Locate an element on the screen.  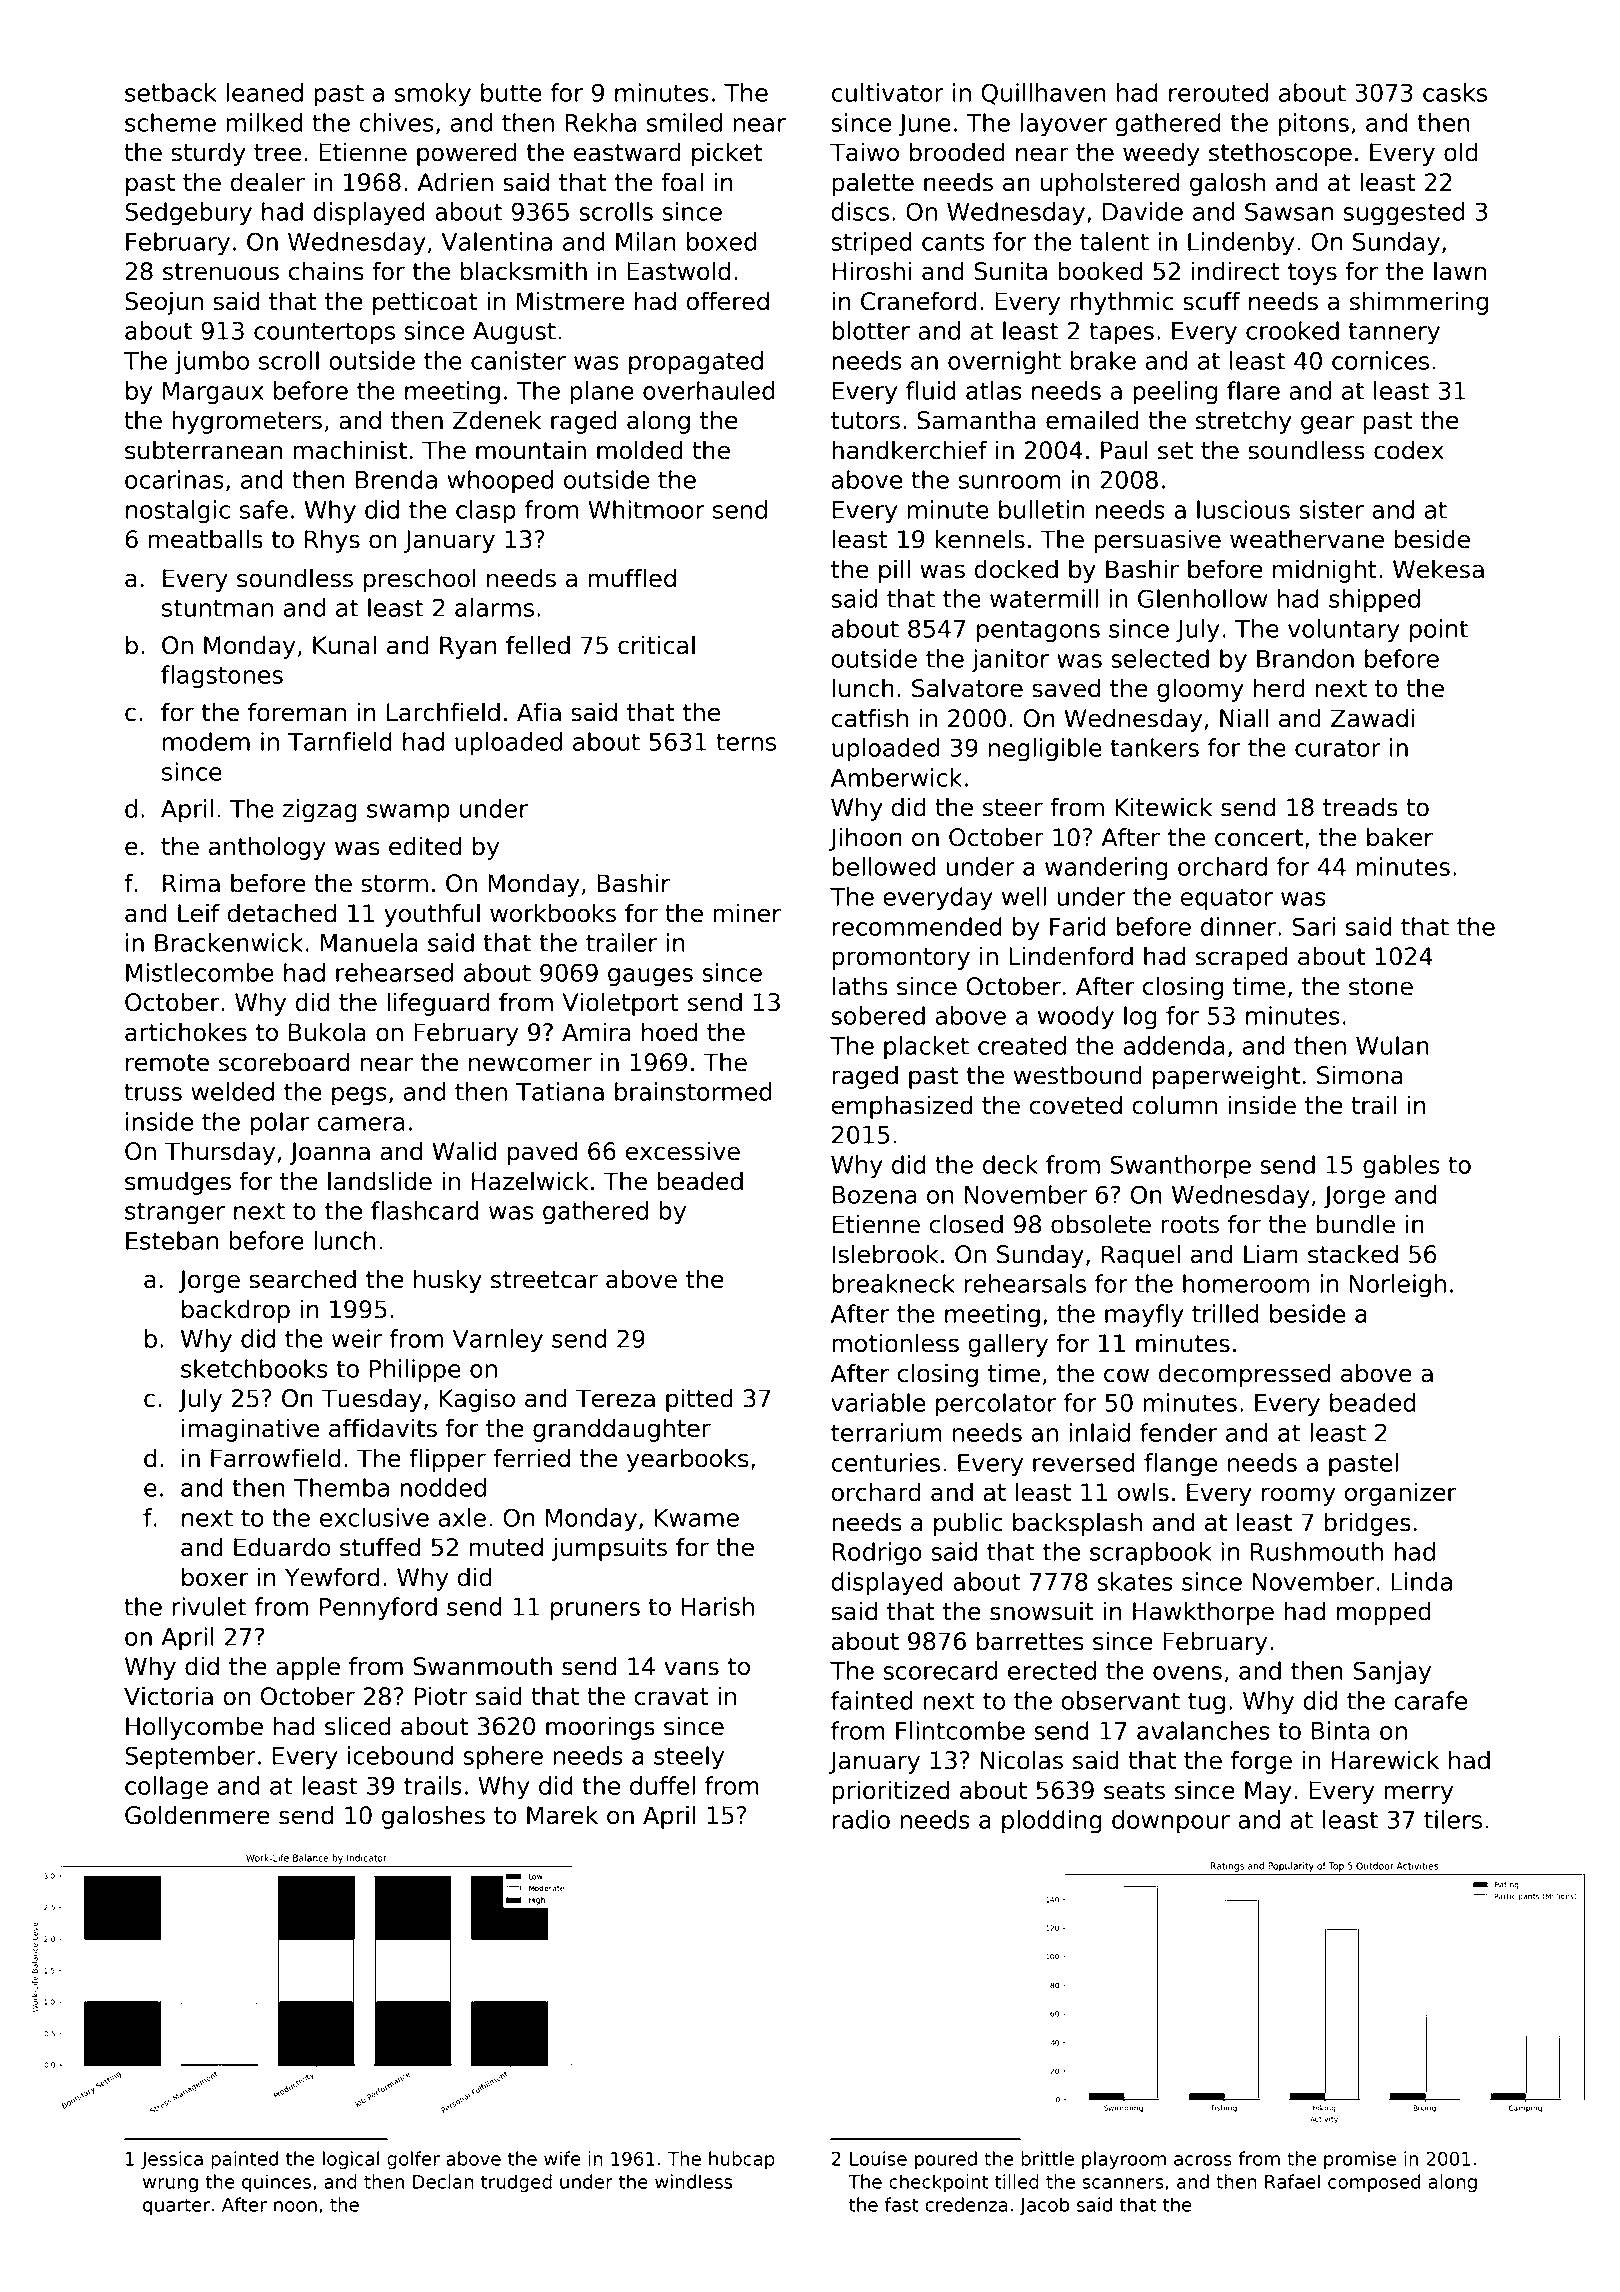
Marek is located at coordinates (562, 1815).
